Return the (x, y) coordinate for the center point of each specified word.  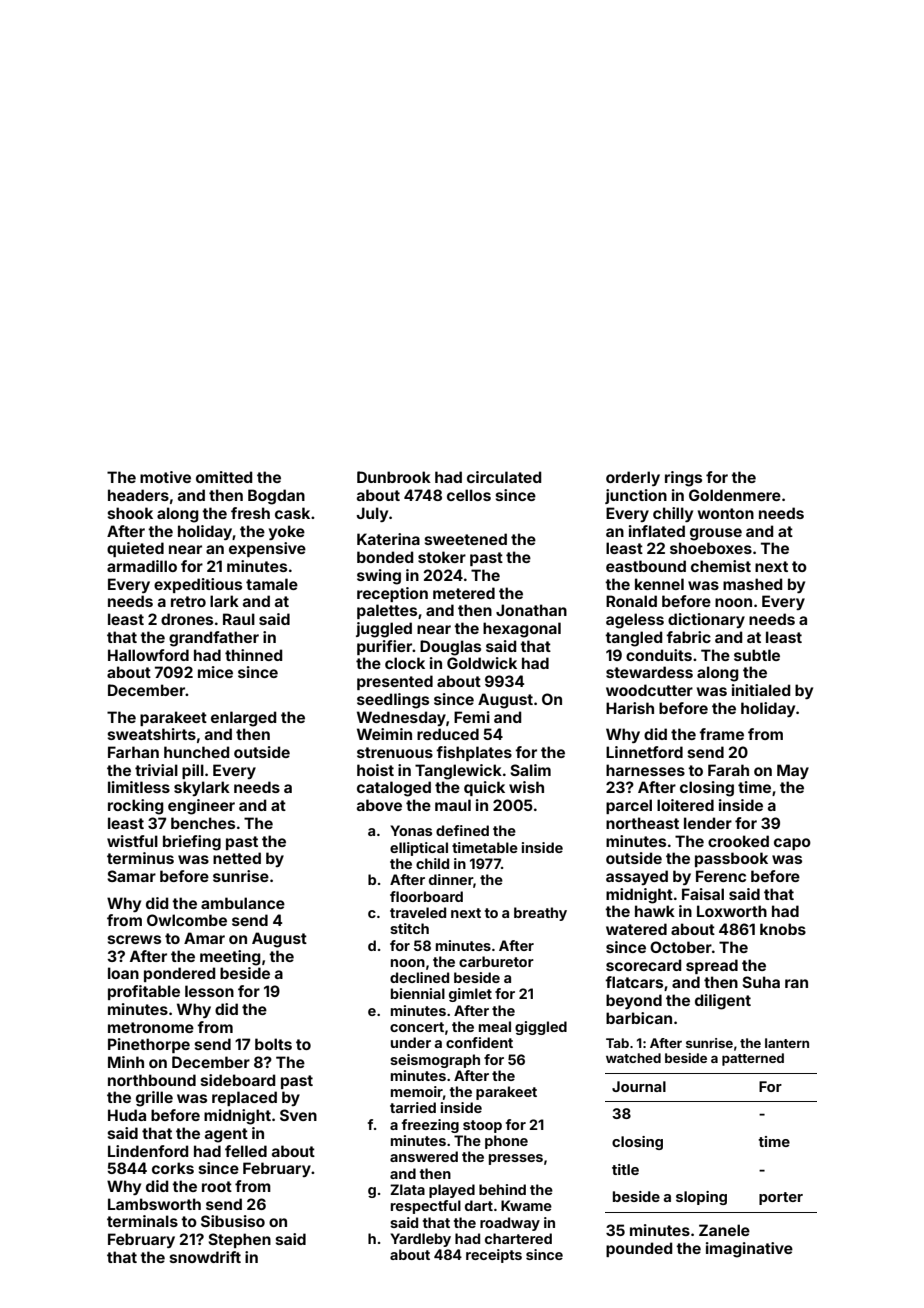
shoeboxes (711, 548)
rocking (136, 807)
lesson (209, 991)
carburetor (496, 961)
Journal (639, 1086)
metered (464, 593)
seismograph (435, 1061)
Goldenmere (735, 495)
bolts (273, 1044)
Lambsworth (154, 1204)
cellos (469, 495)
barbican (639, 1018)
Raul (239, 619)
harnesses (645, 770)
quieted (135, 549)
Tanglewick (458, 772)
